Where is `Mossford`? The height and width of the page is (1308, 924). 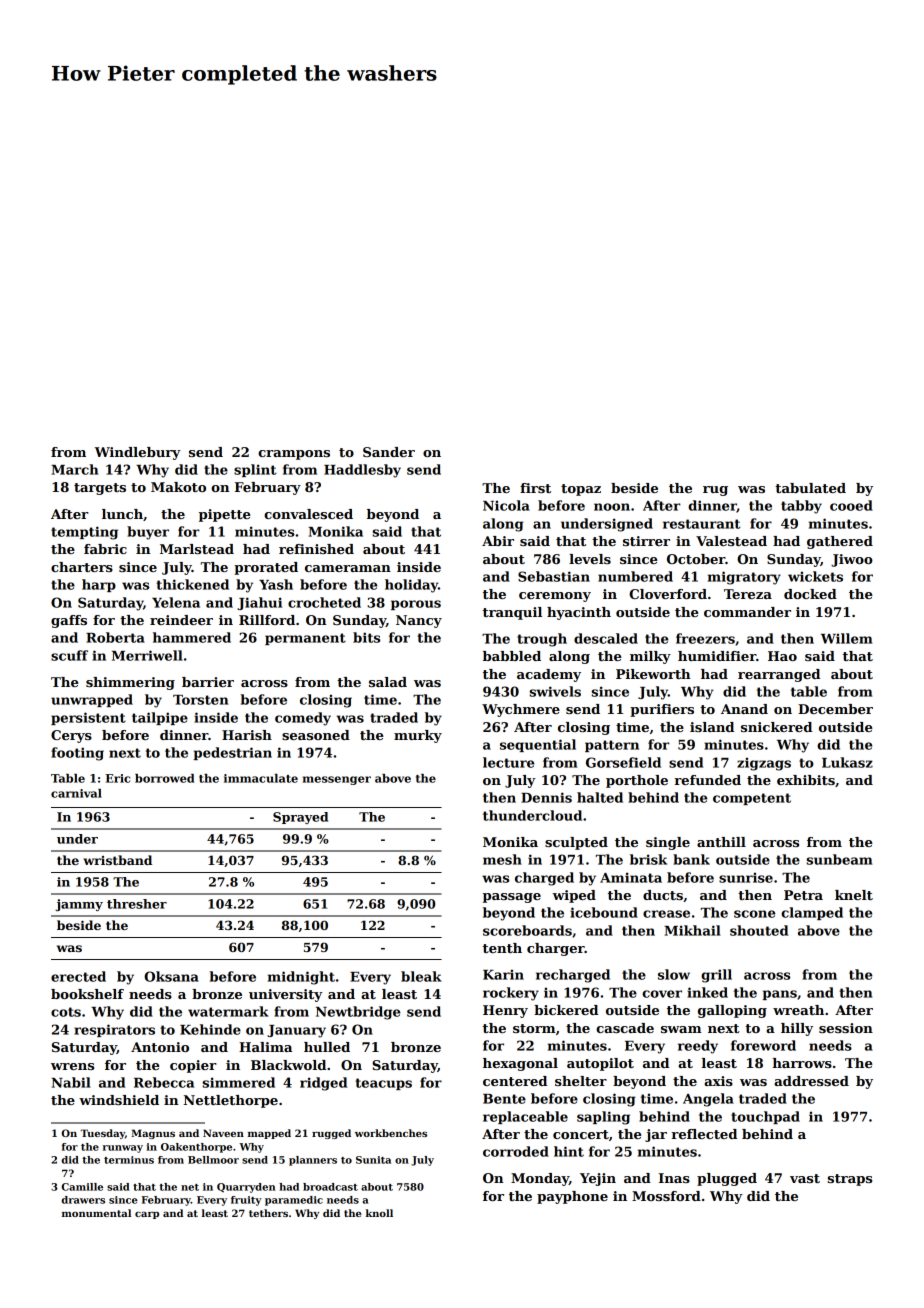
Mossford is located at coordinates (666, 1196).
